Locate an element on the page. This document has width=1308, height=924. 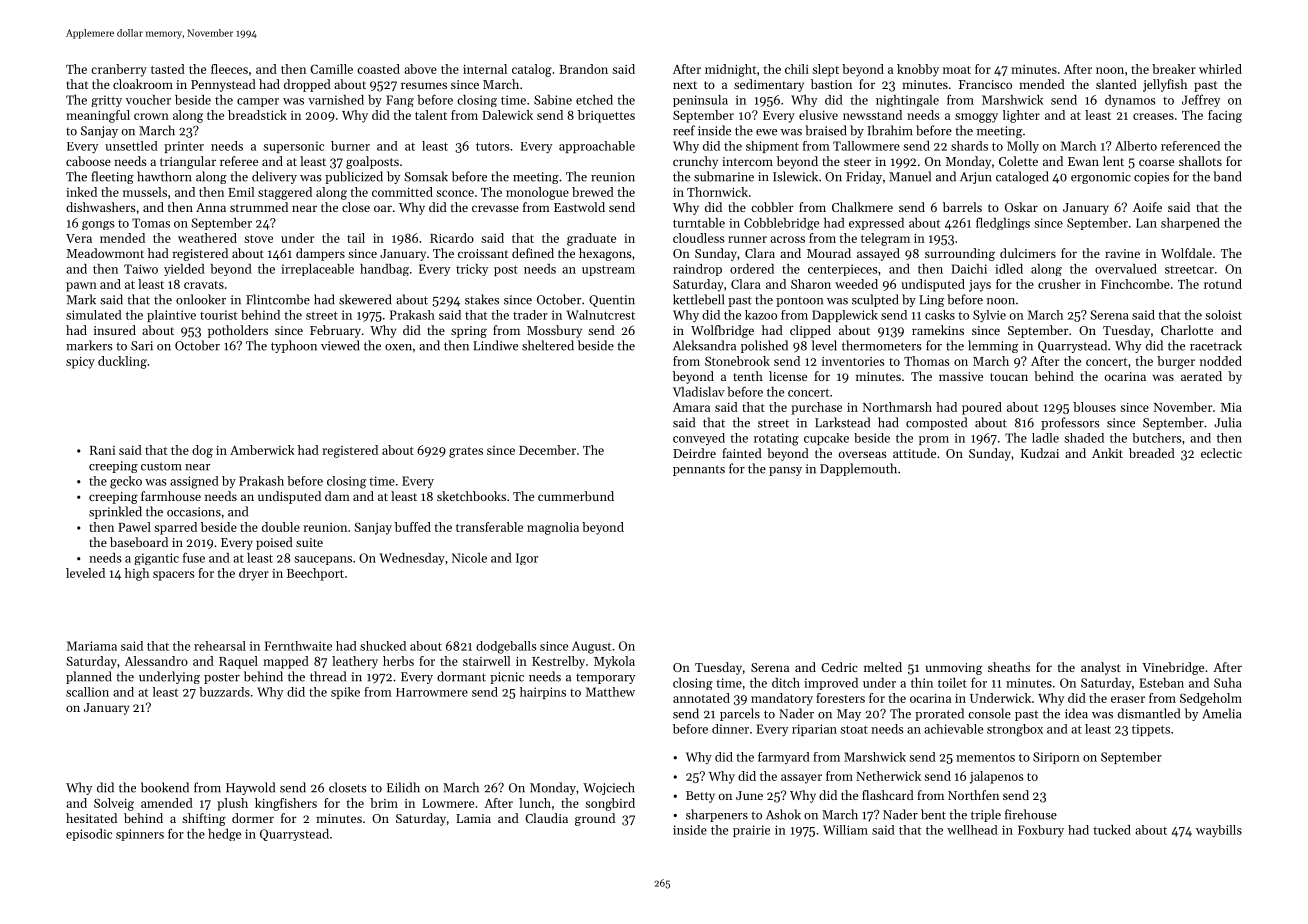
copies is located at coordinates (1151, 178).
